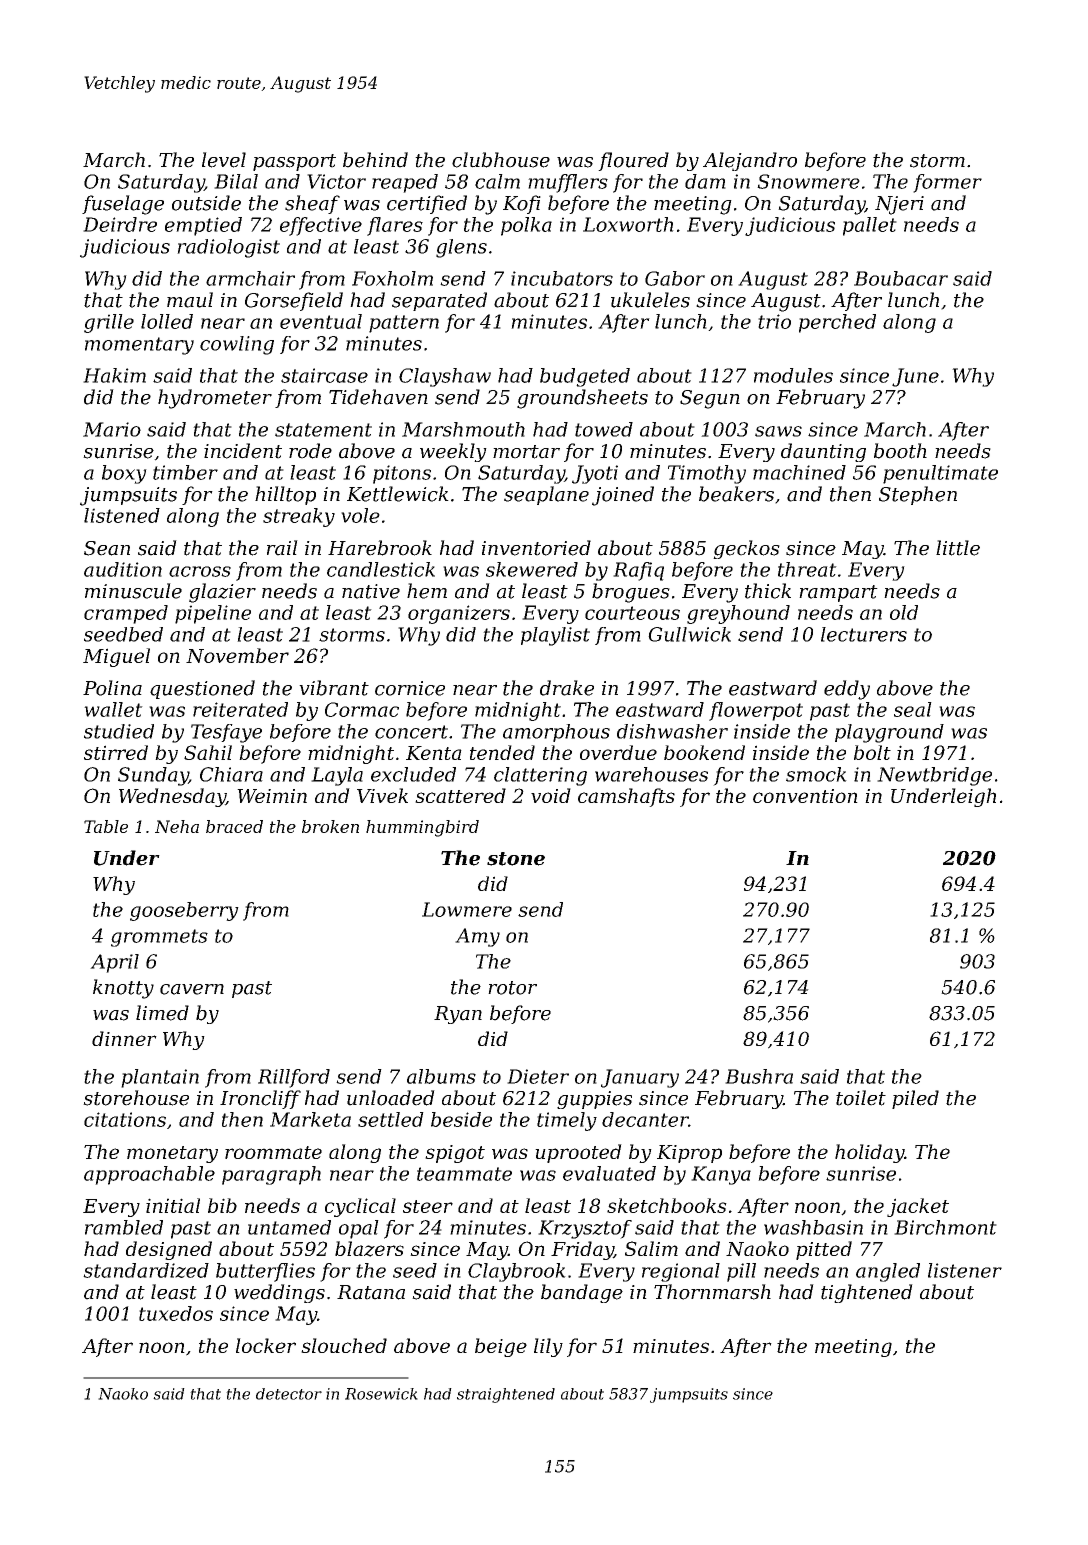  I want to click on tuxedos, so click(176, 1313).
